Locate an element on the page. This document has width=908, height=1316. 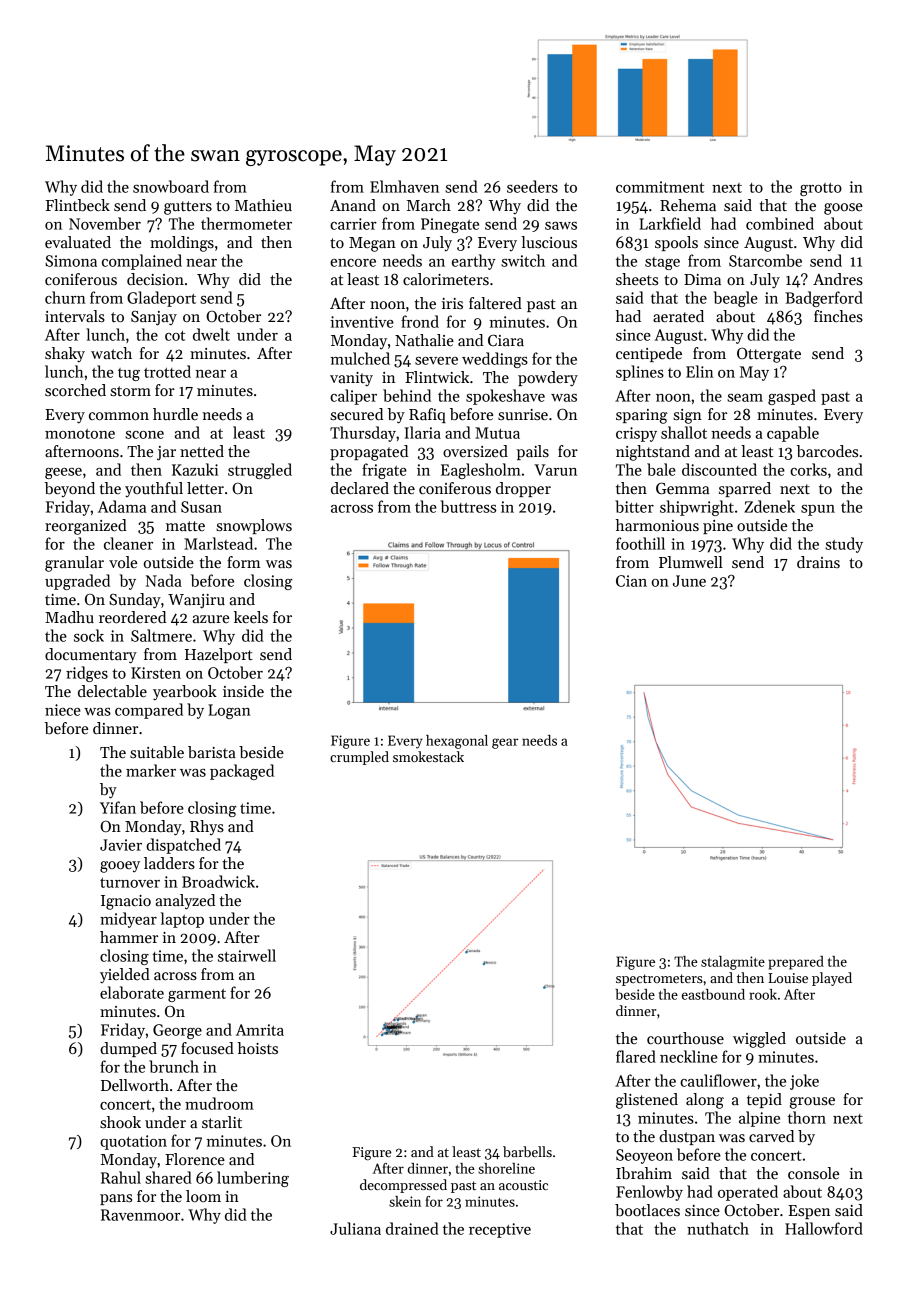
Kirsten is located at coordinates (156, 673).
